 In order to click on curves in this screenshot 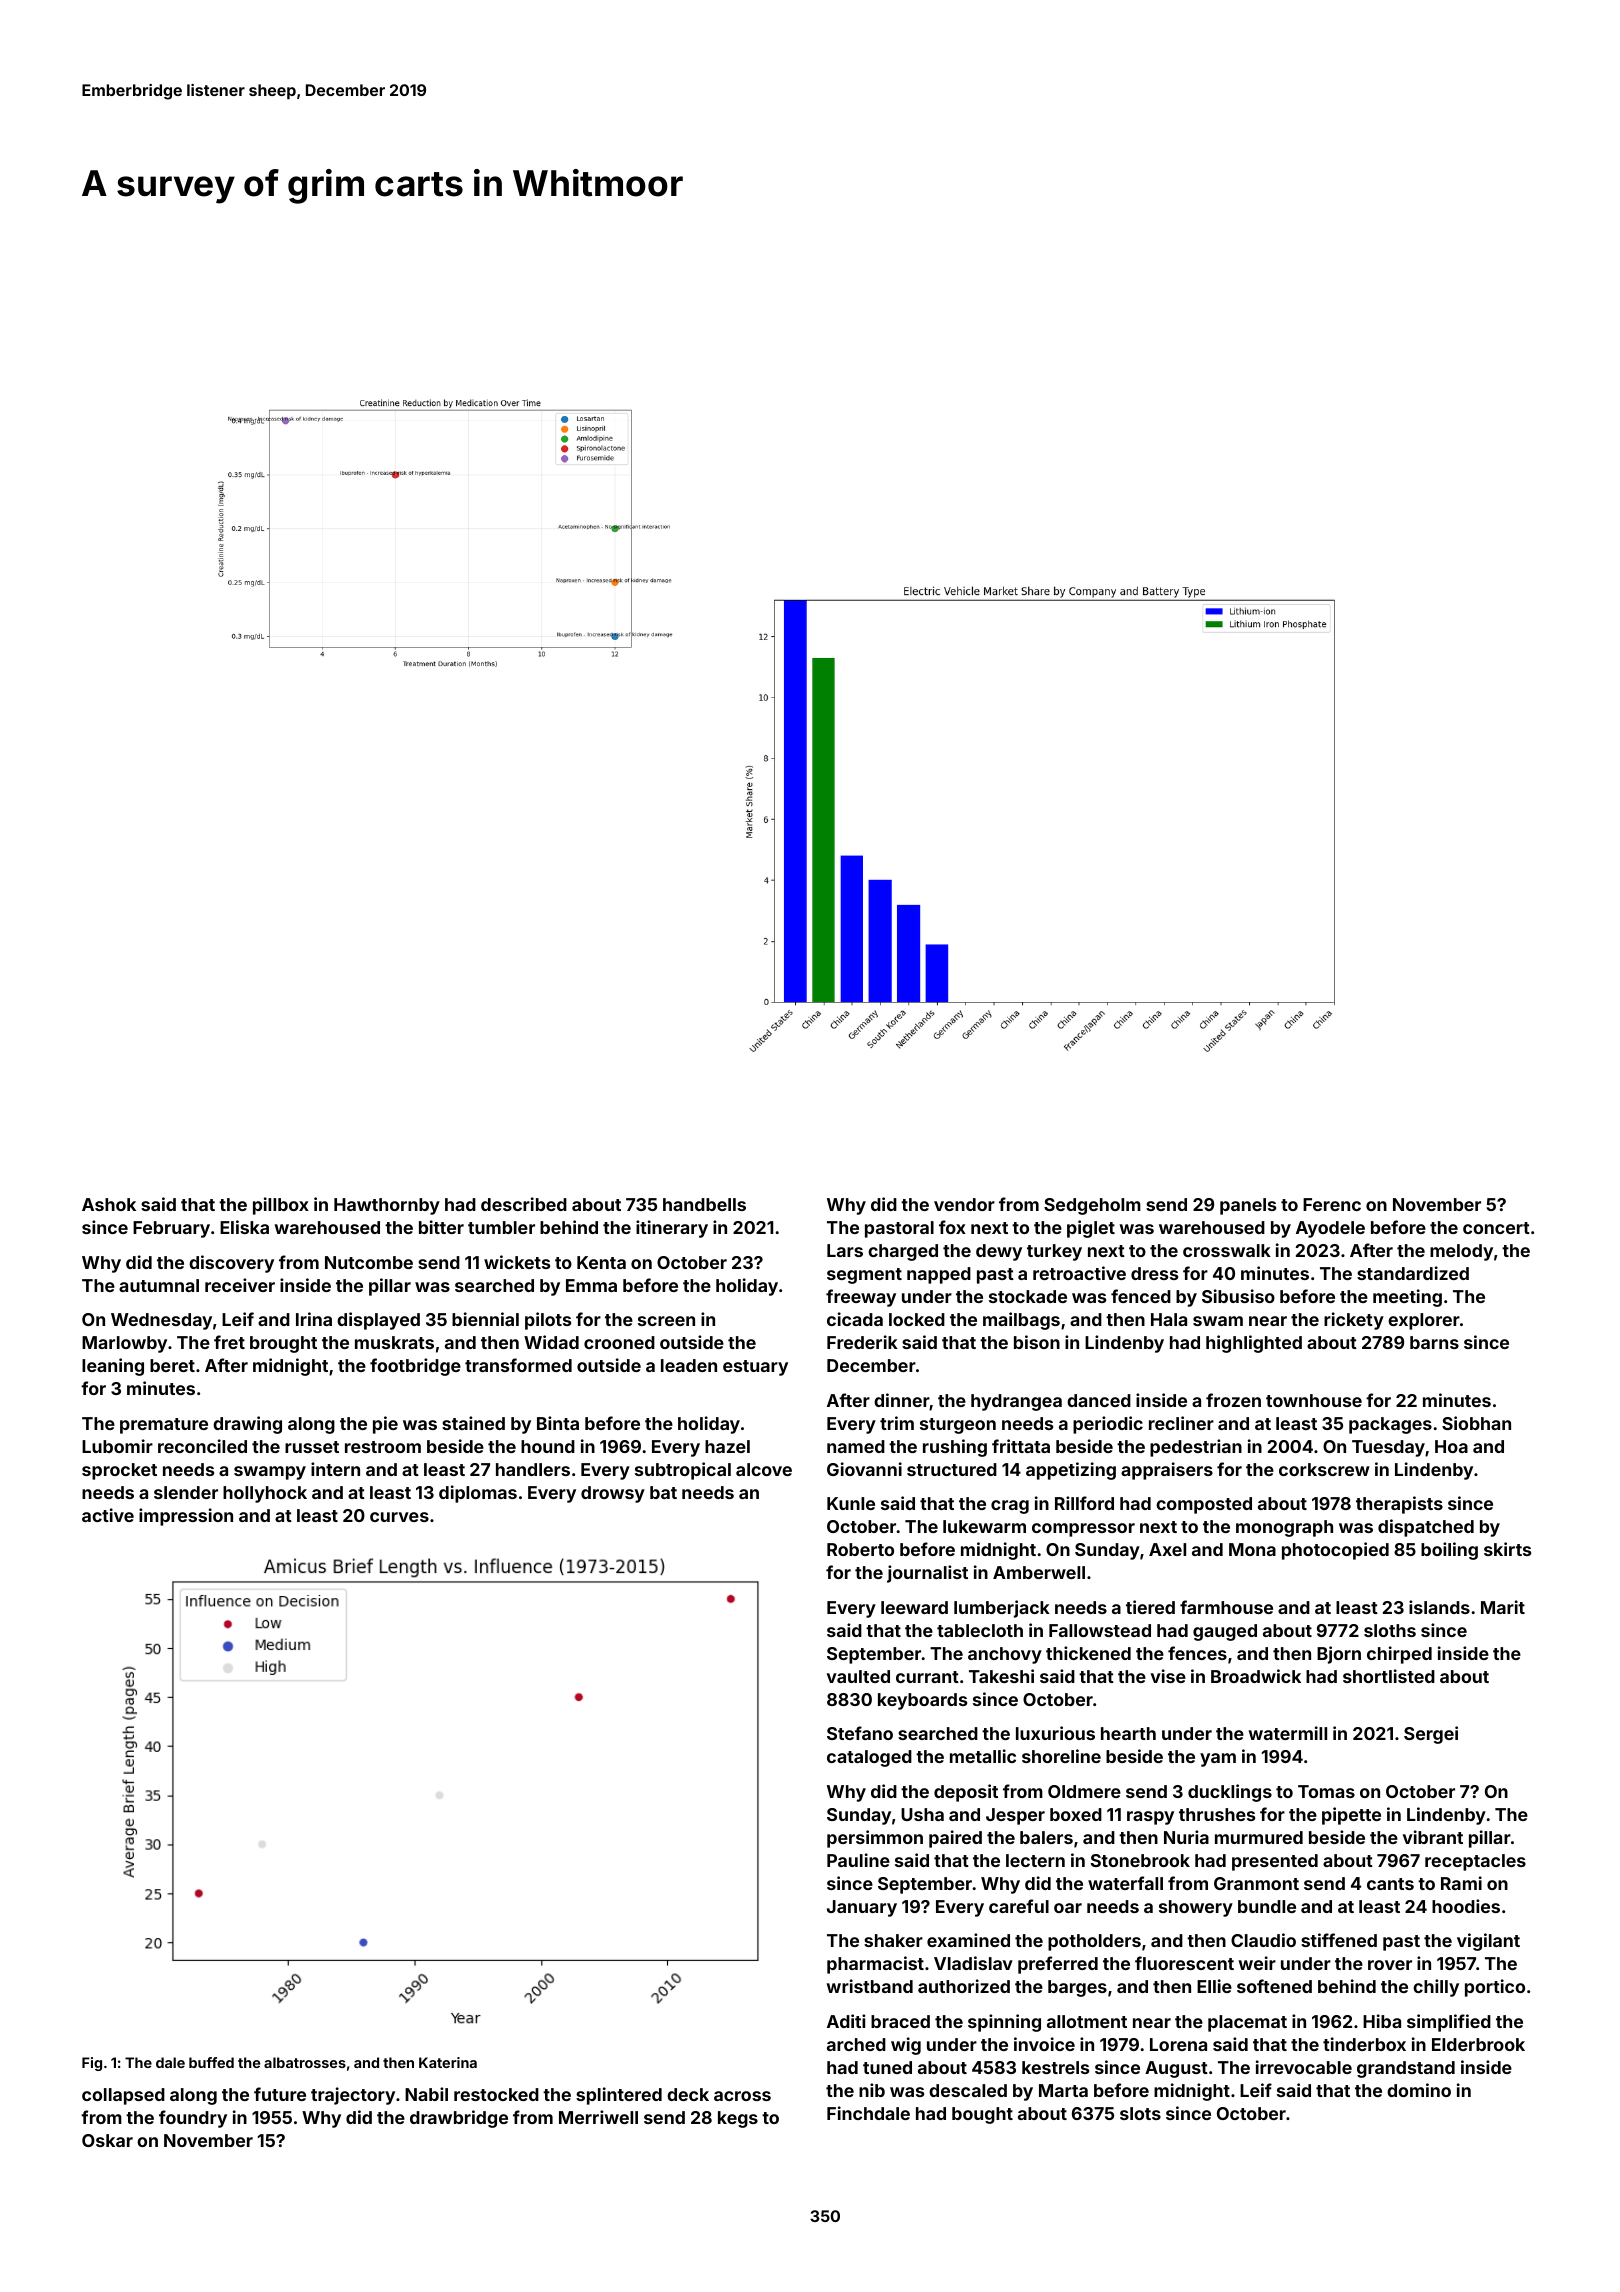, I will do `click(399, 1517)`.
